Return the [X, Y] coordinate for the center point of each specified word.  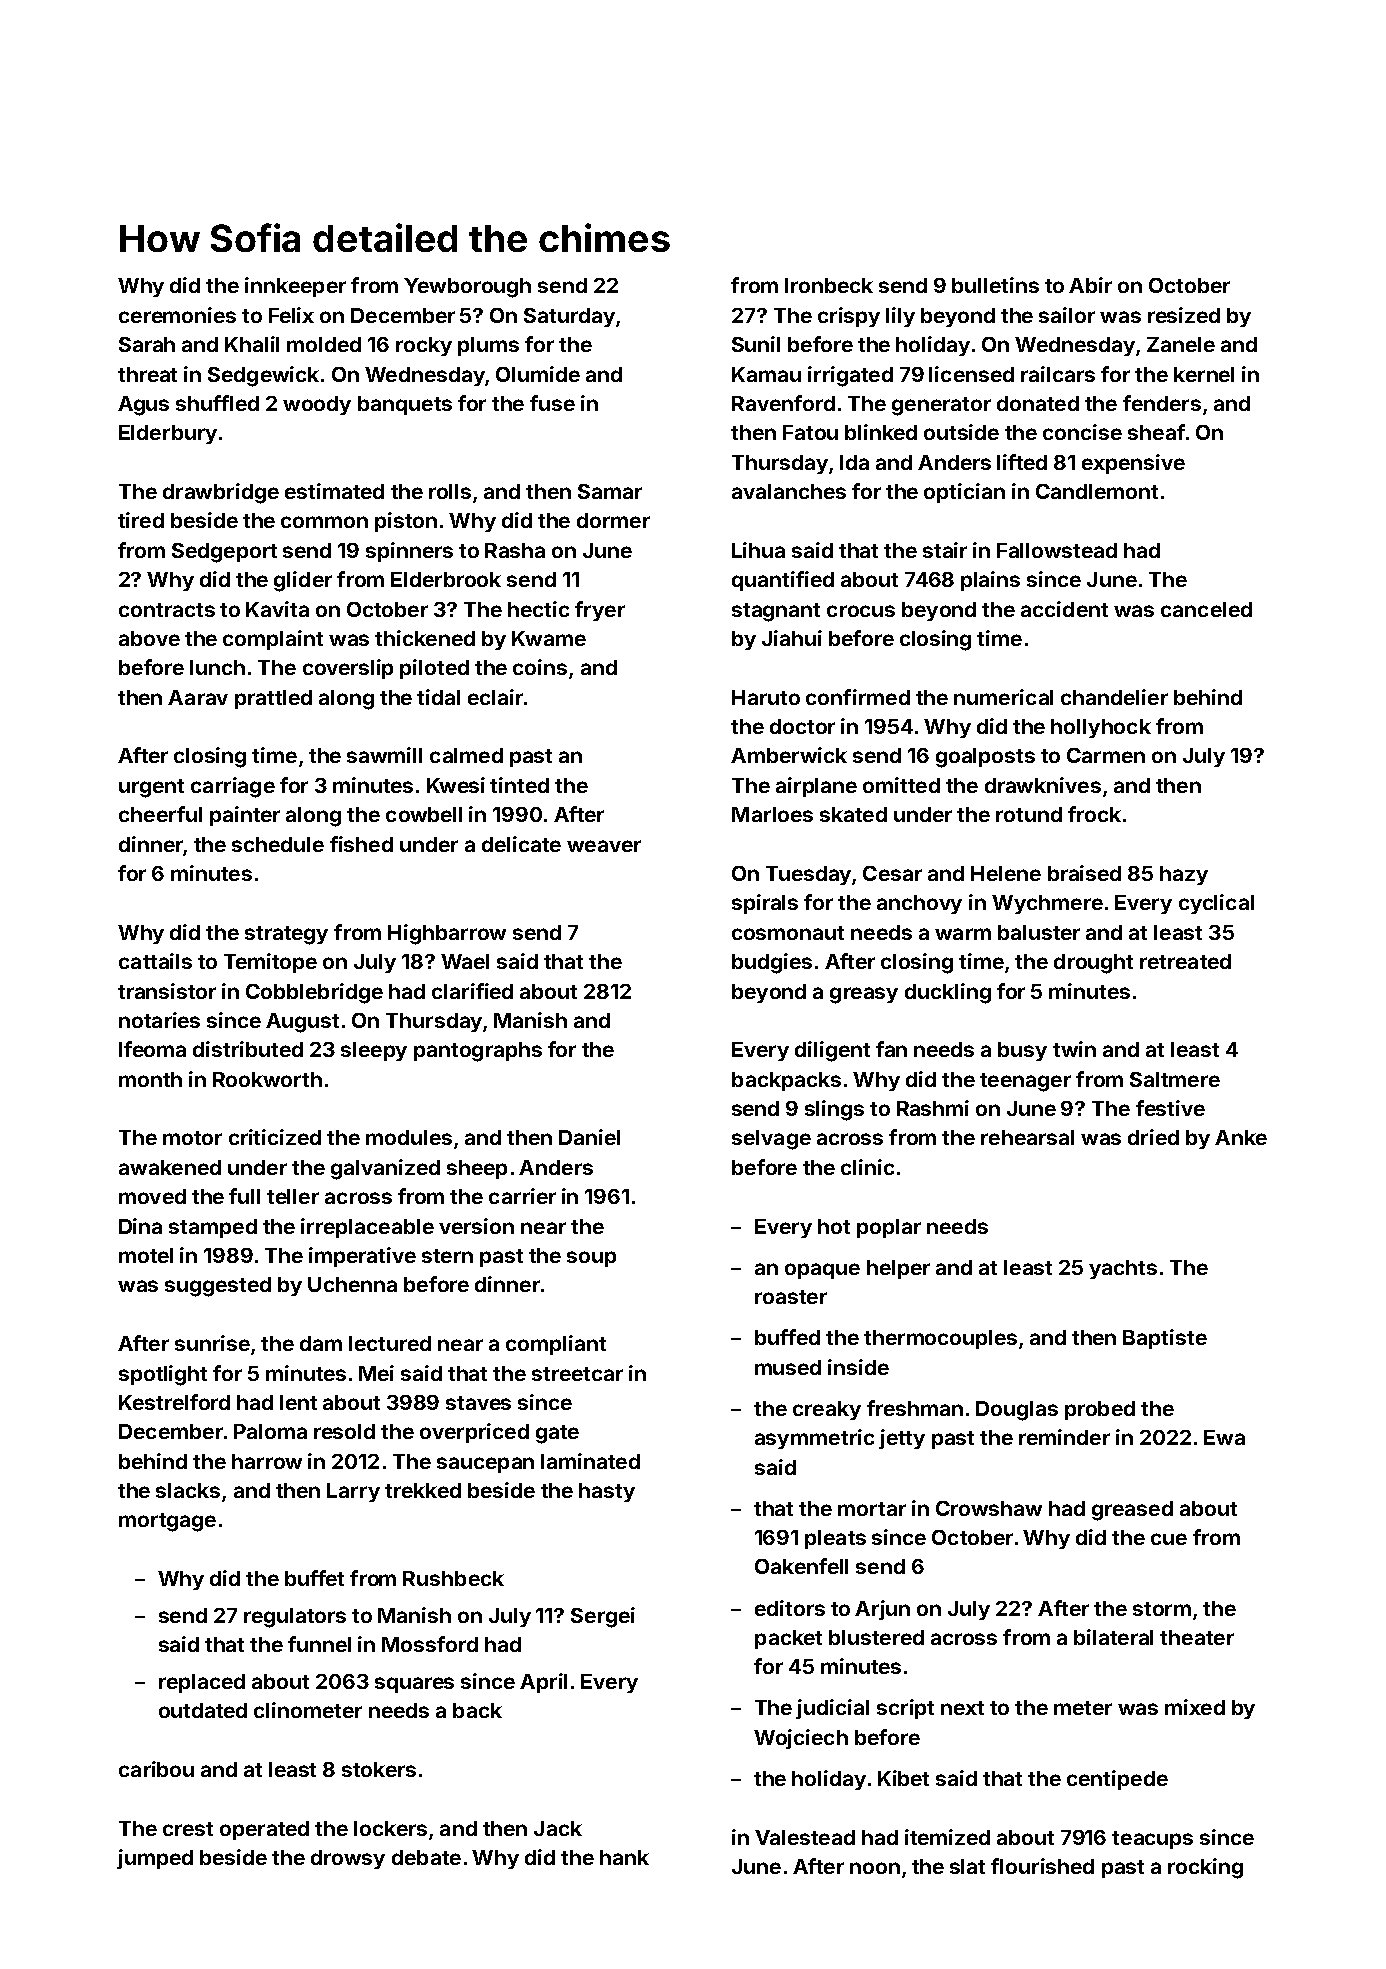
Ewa [1224, 1437]
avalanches [789, 491]
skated [853, 814]
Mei [376, 1373]
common [324, 522]
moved [152, 1196]
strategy [286, 935]
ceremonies [177, 315]
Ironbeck [829, 285]
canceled [1206, 609]
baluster [1039, 932]
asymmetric [814, 1439]
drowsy [348, 1859]
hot [834, 1226]
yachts [1123, 1269]
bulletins [995, 285]
